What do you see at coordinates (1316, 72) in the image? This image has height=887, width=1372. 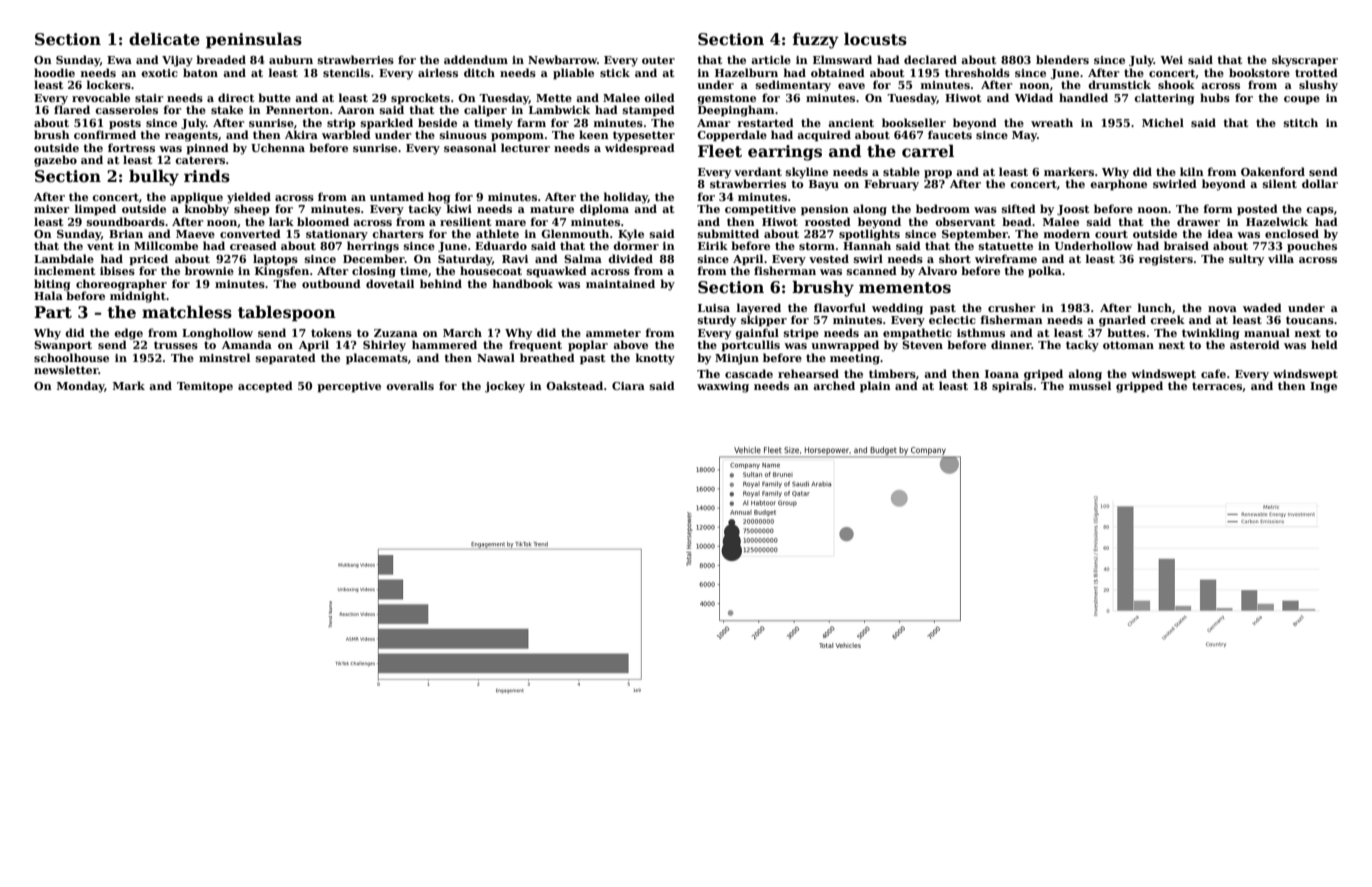 I see `trotted` at bounding box center [1316, 72].
